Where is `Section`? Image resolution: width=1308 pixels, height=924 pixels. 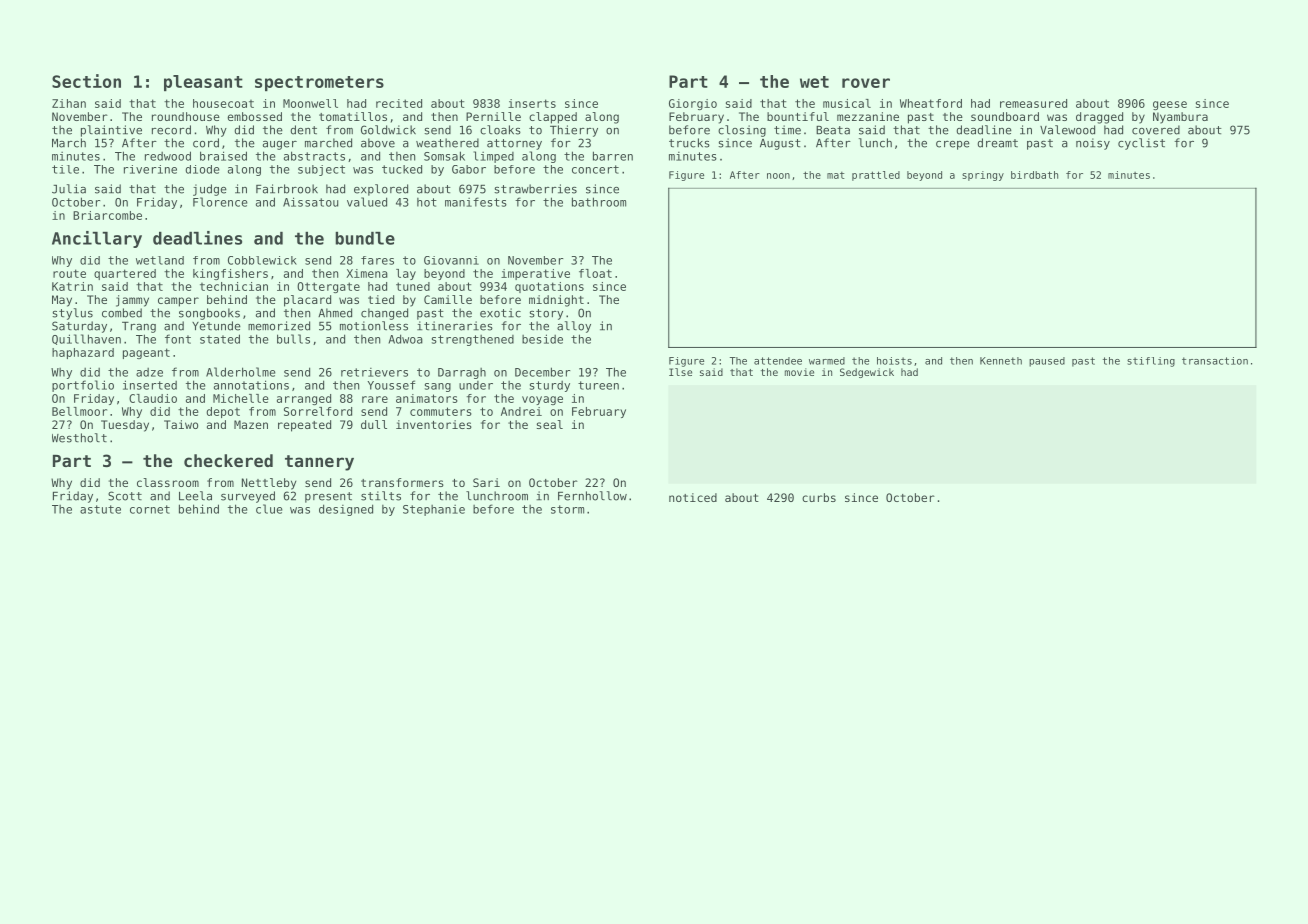 Section is located at coordinates (86, 81).
